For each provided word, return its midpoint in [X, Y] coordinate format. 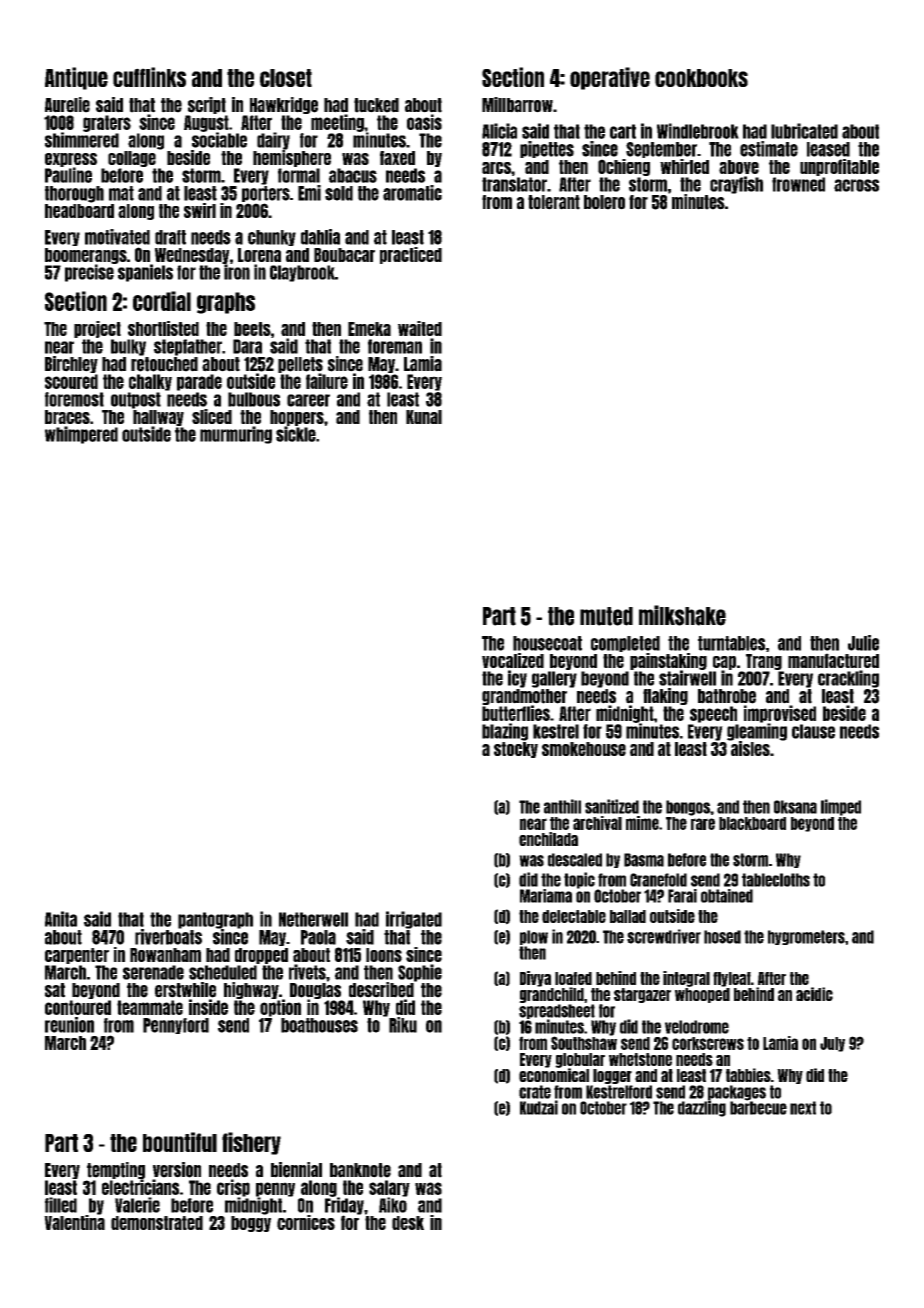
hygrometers [806, 937]
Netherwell [313, 919]
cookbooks [701, 78]
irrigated [414, 920]
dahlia [320, 237]
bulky [128, 347]
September [661, 150]
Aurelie [67, 105]
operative [610, 78]
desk [408, 1223]
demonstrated [157, 1223]
